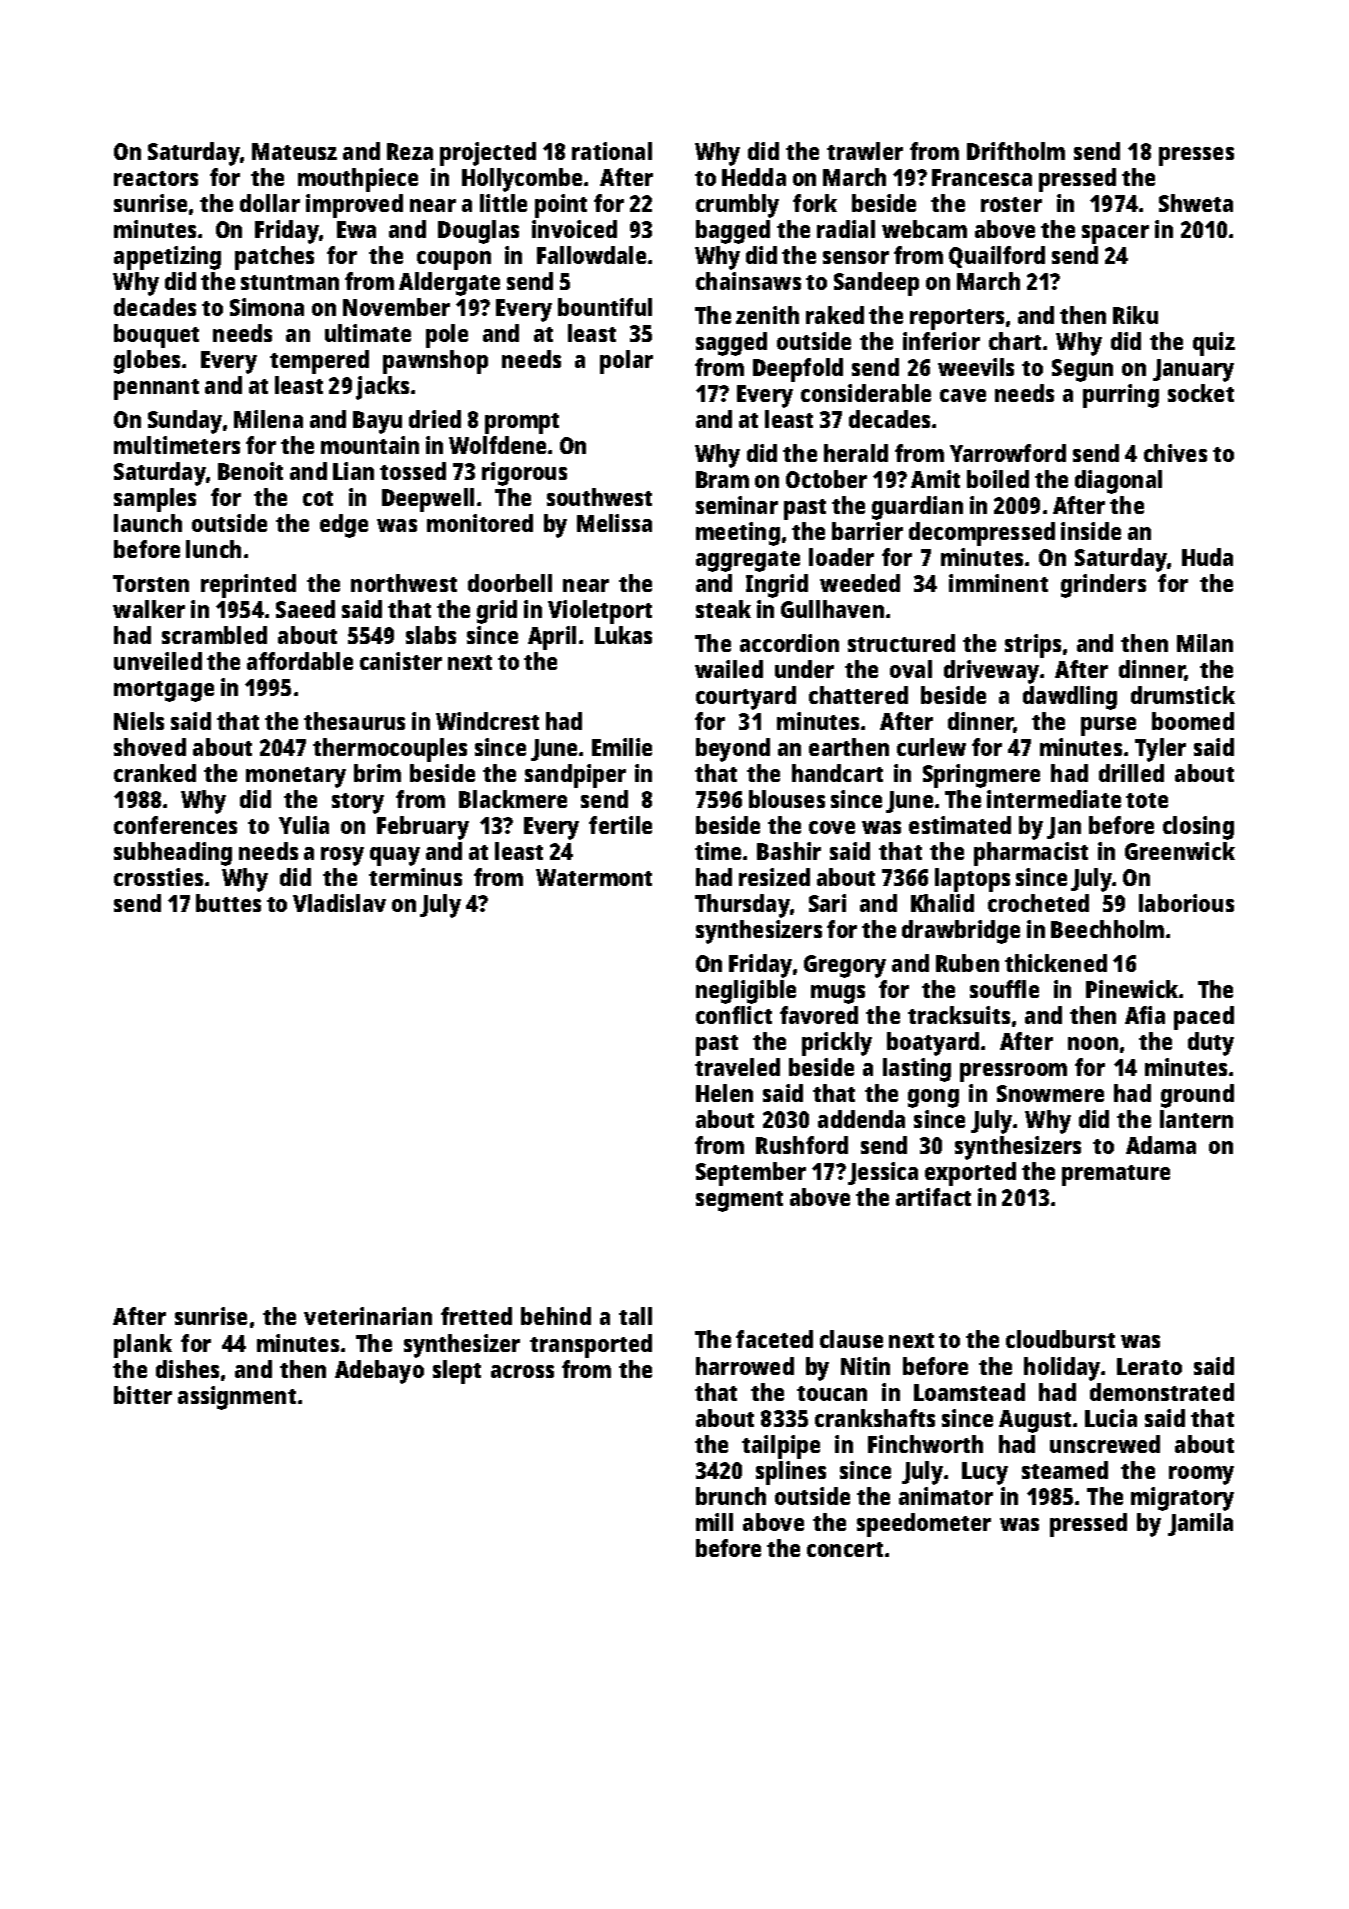  What do you see at coordinates (167, 258) in the screenshot?
I see `appetizing` at bounding box center [167, 258].
